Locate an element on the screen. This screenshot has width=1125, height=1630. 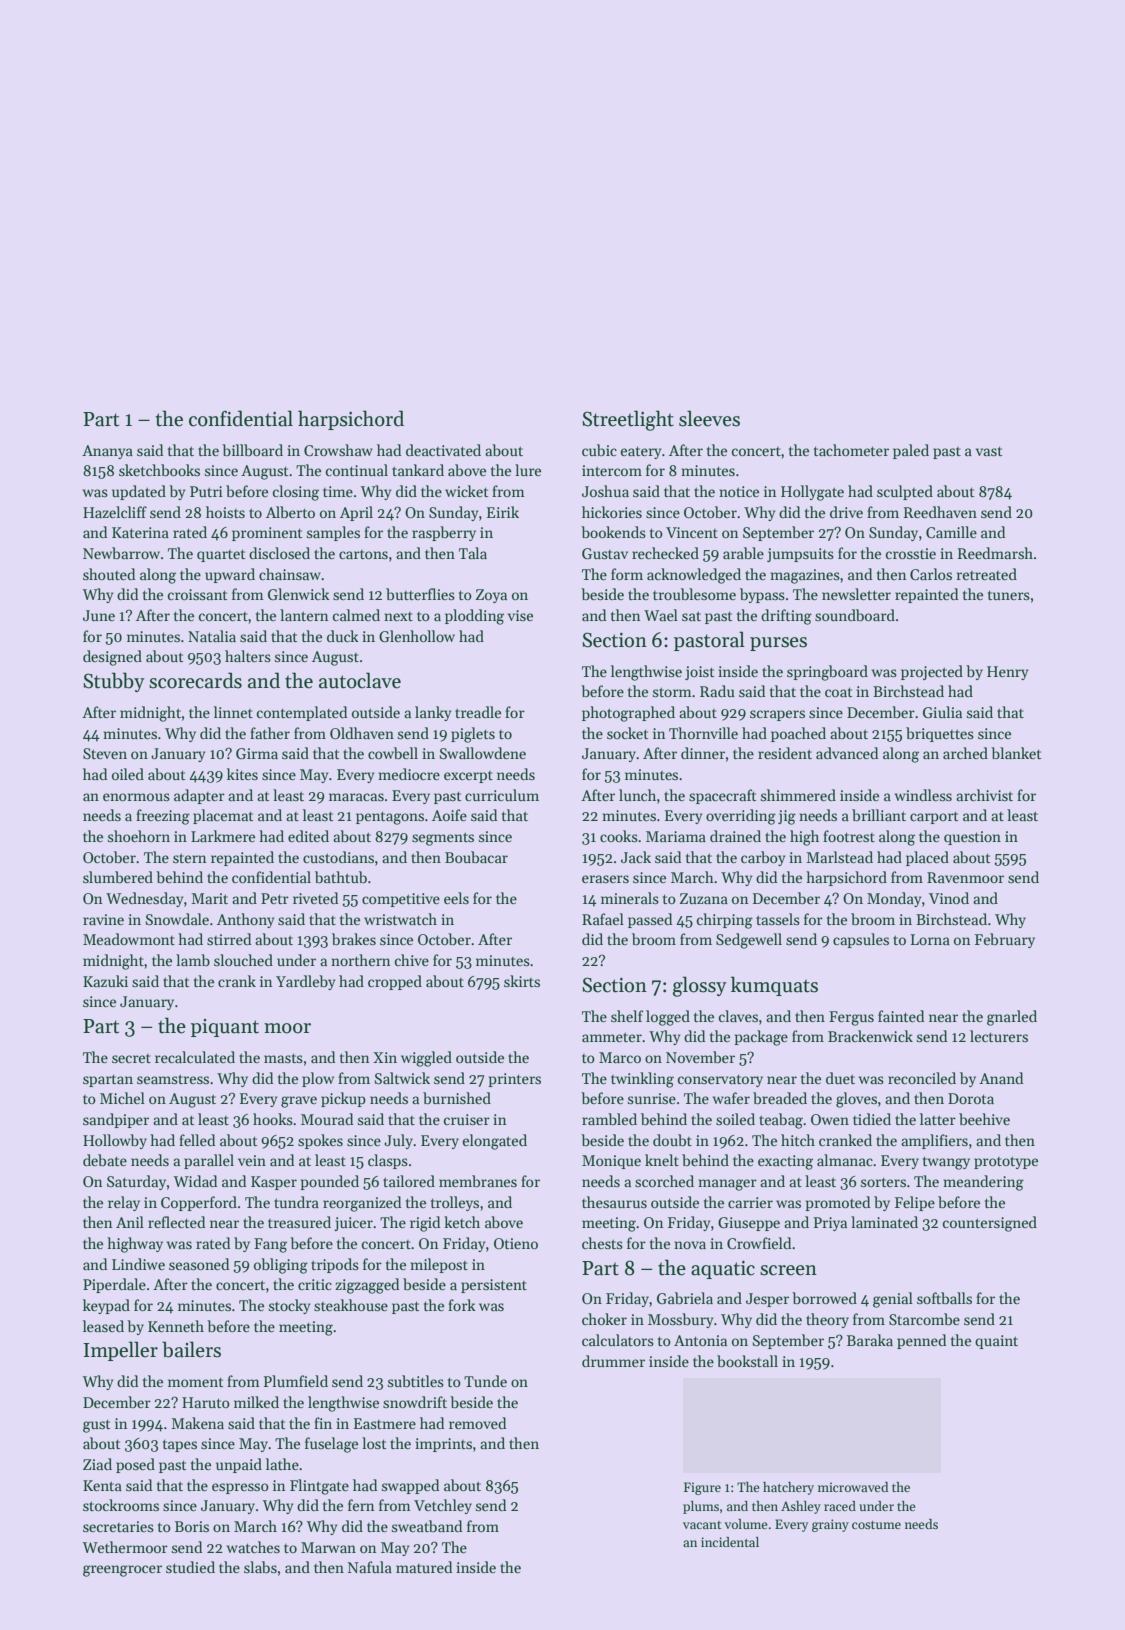
treasured is located at coordinates (299, 1222).
